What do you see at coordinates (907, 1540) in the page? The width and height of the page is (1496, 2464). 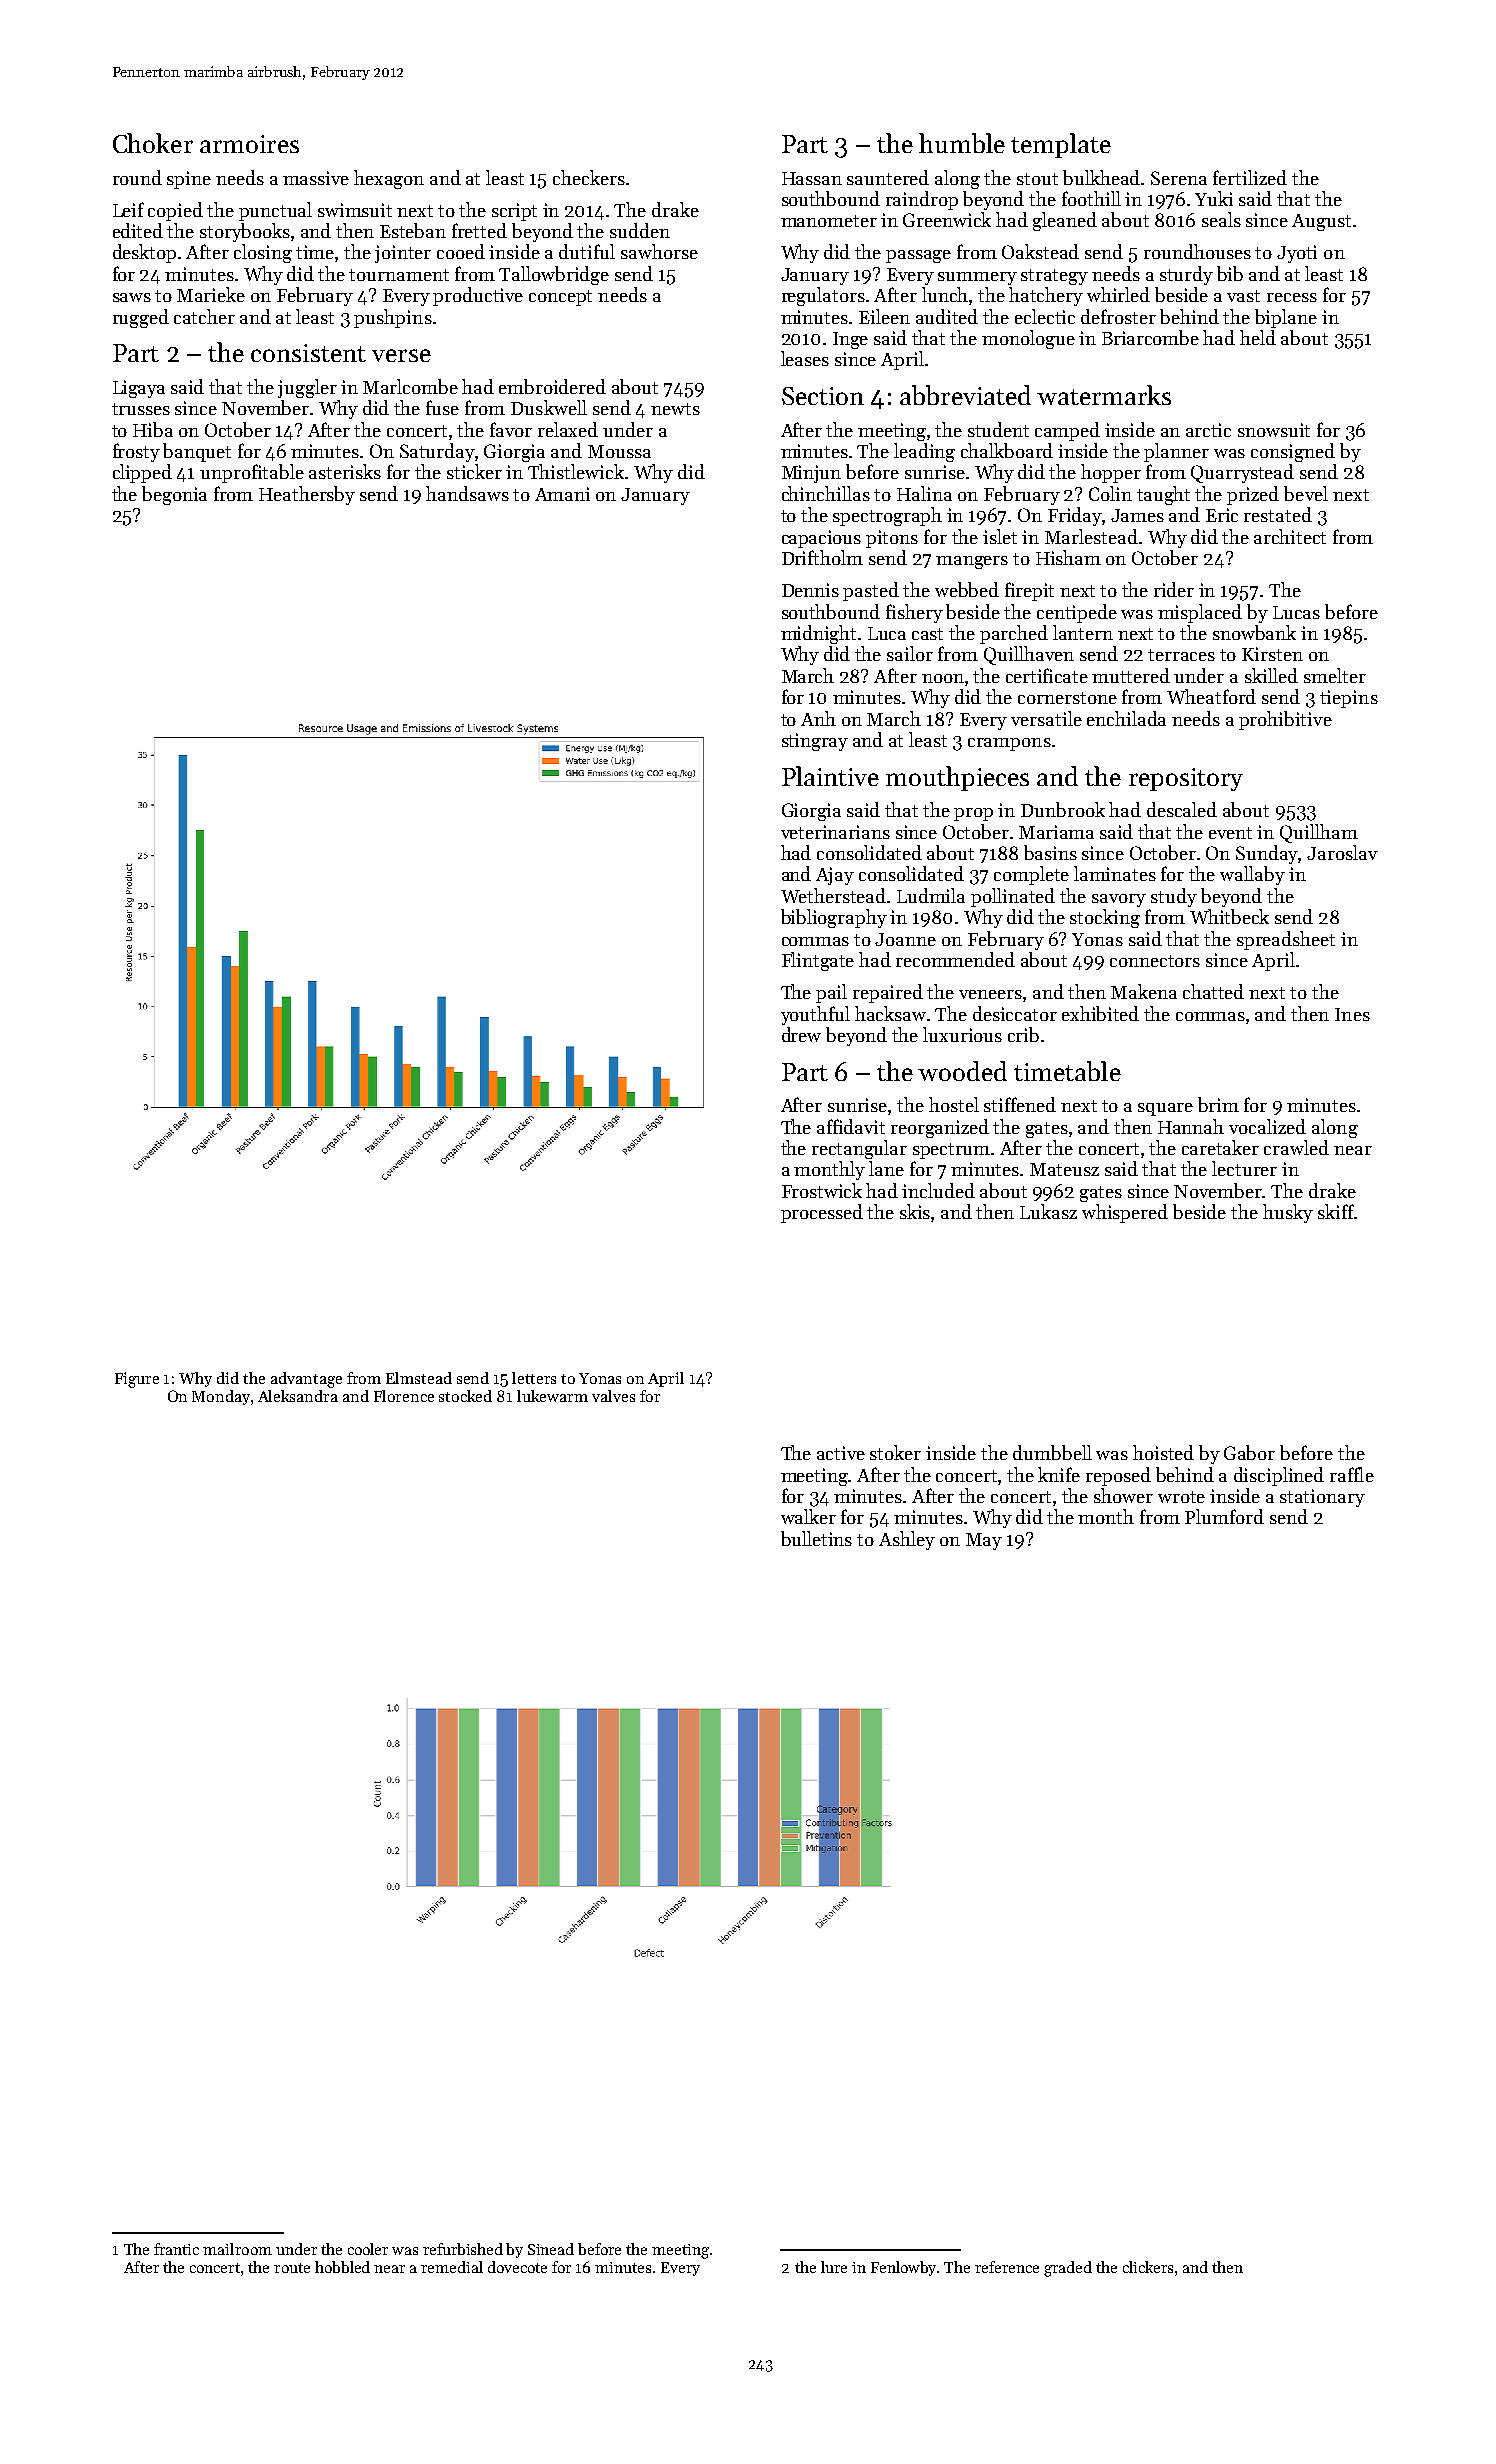 I see `Ashley` at bounding box center [907, 1540].
